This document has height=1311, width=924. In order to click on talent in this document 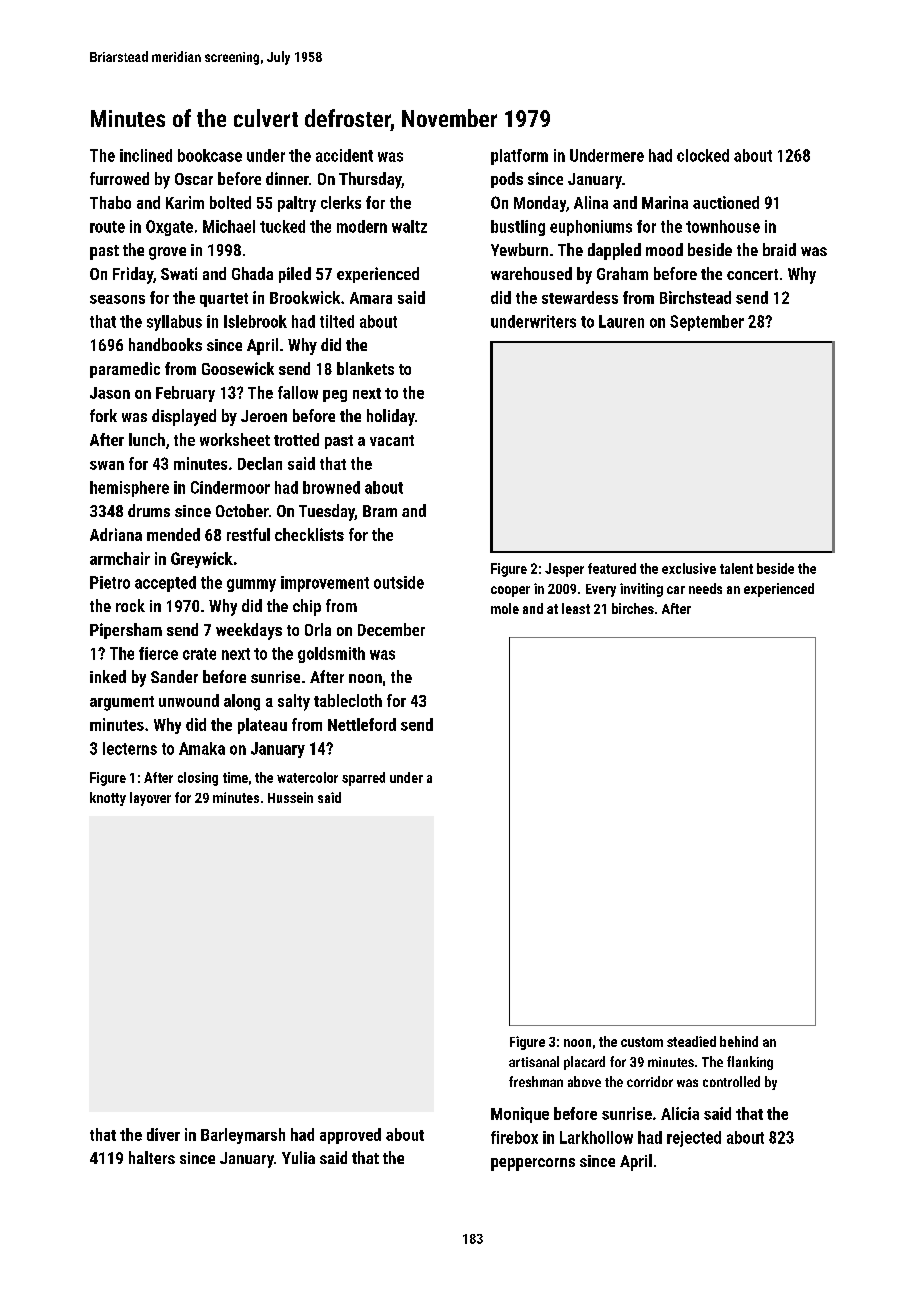, I will do `click(736, 568)`.
